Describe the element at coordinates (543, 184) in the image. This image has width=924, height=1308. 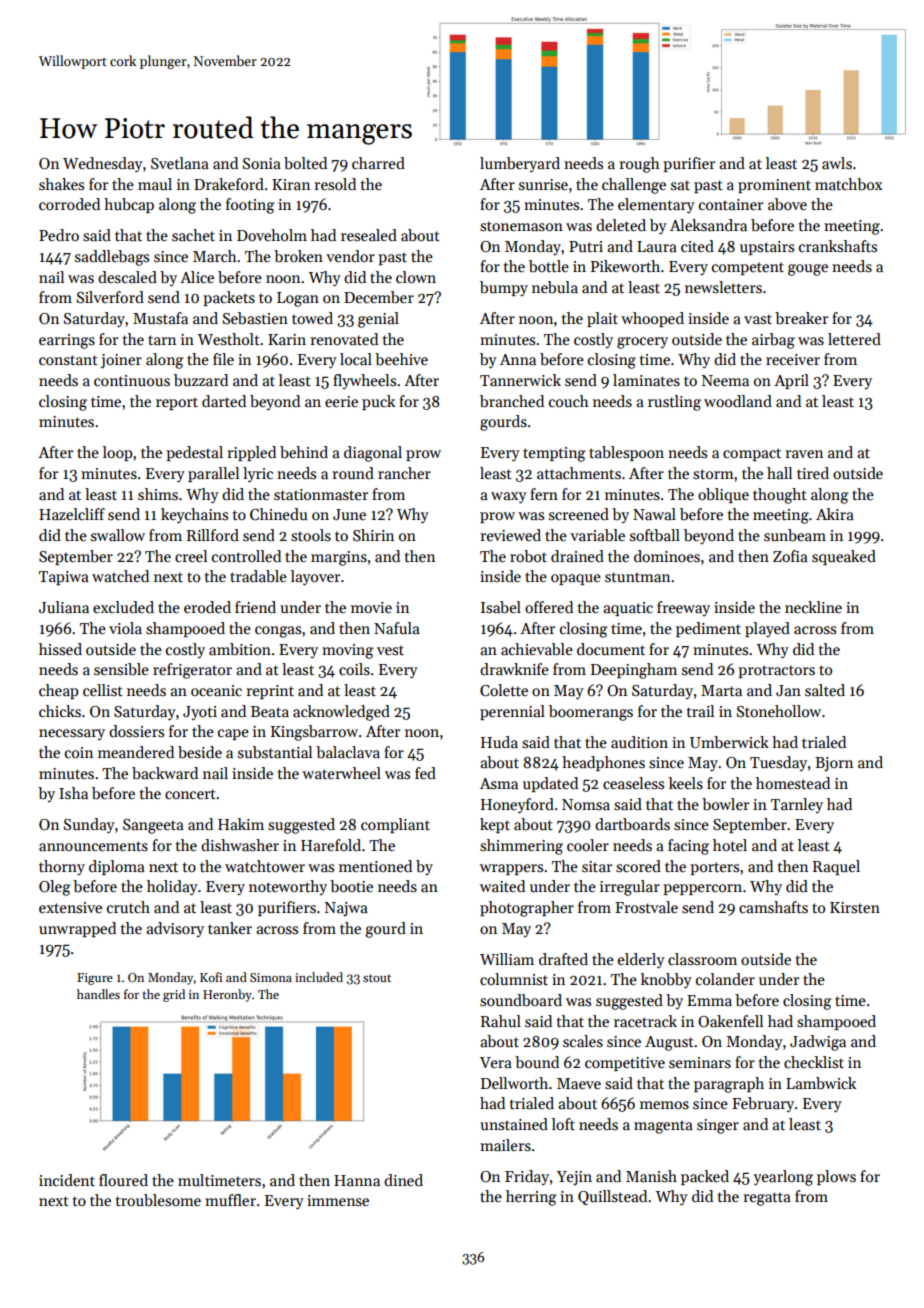
I see `sunrise` at that location.
